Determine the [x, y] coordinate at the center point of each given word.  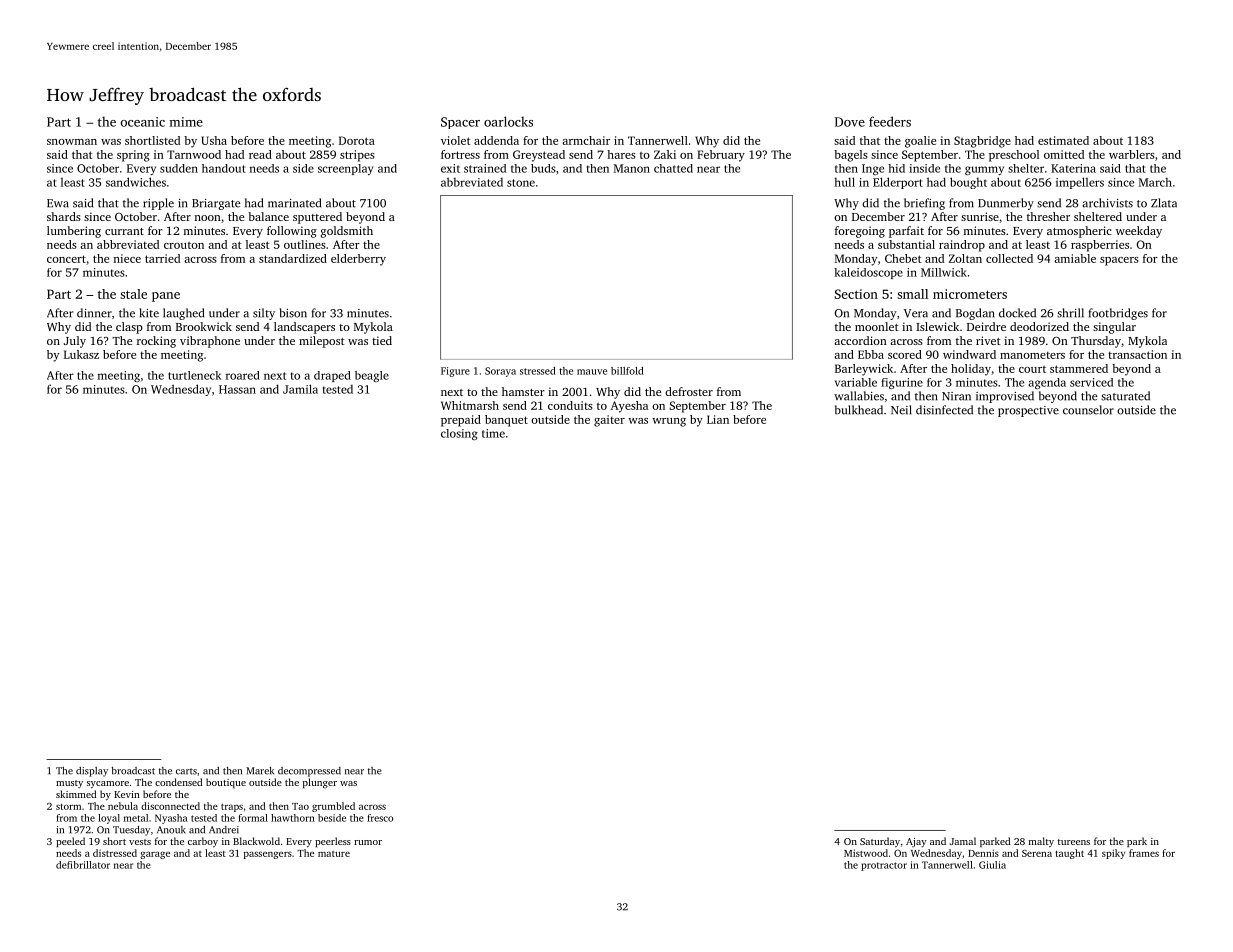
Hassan [237, 389]
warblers [1132, 154]
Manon [632, 168]
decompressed [309, 772]
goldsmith [347, 232]
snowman [72, 142]
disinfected [944, 410]
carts [186, 771]
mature [334, 854]
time [493, 433]
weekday [1139, 232]
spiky [1113, 854]
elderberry [358, 260]
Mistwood [866, 853]
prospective [1028, 411]
